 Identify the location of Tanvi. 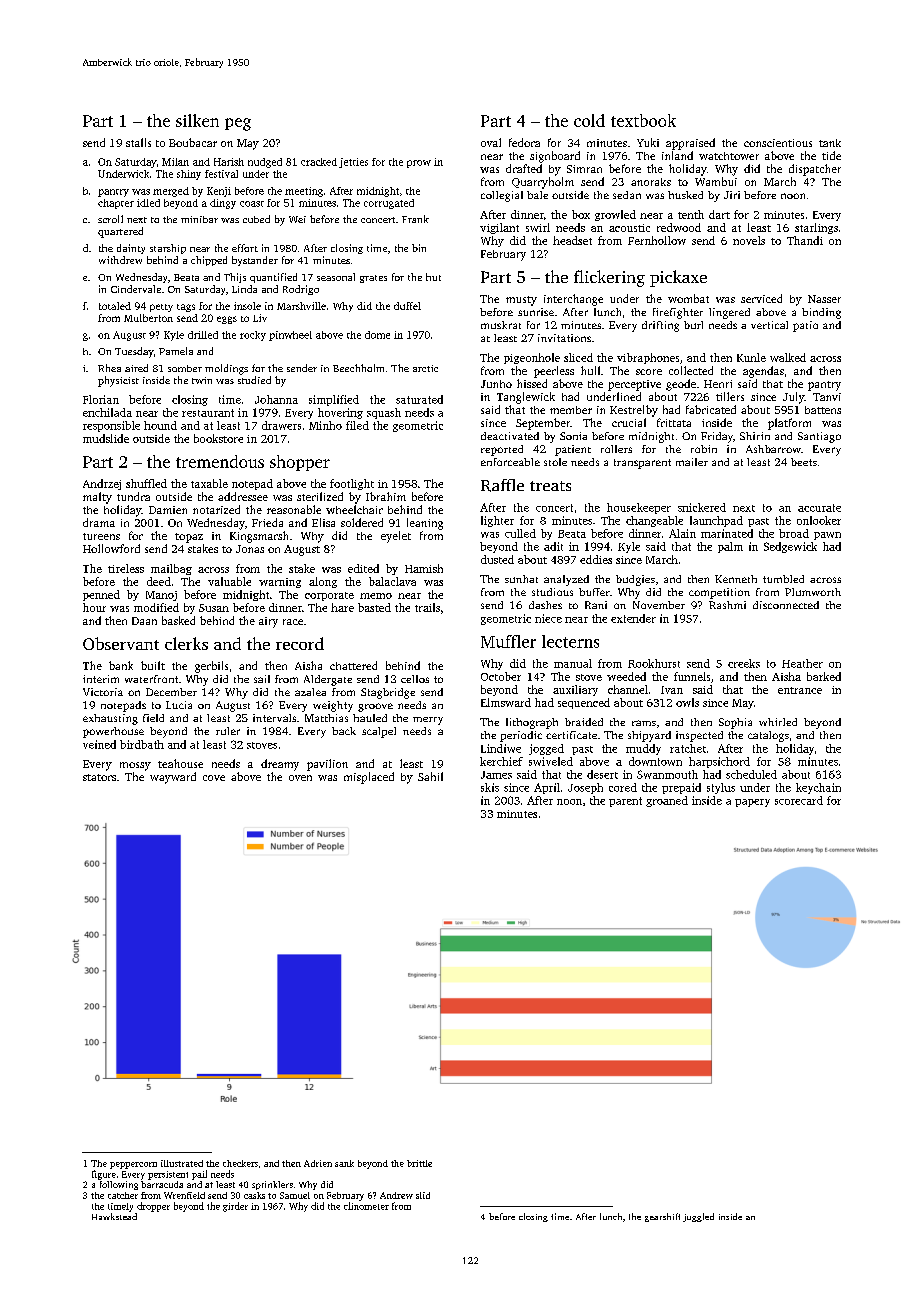
(827, 397).
